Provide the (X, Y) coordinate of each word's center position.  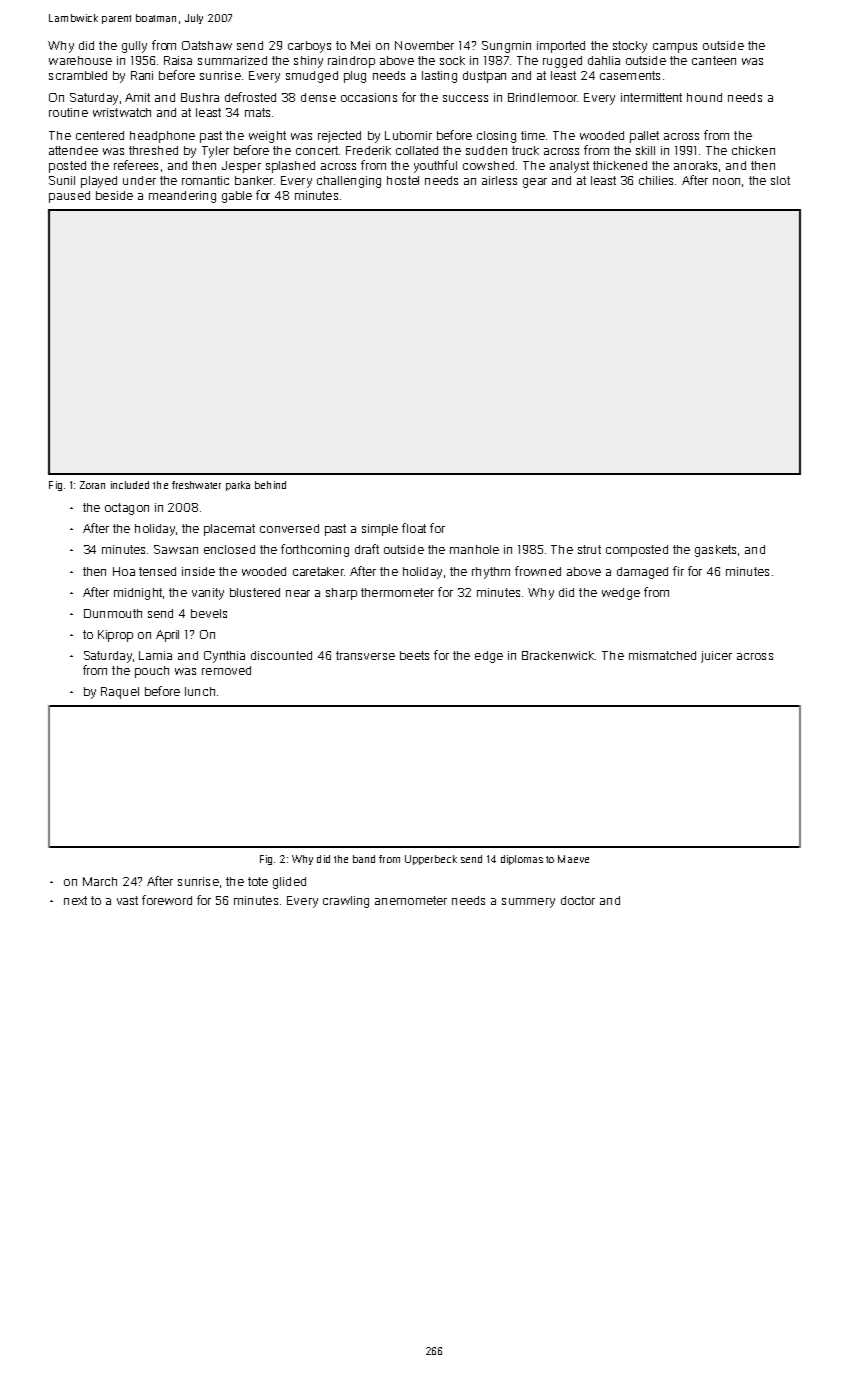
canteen (714, 60)
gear (535, 183)
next (75, 900)
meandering (182, 197)
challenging (349, 182)
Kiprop (115, 636)
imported (561, 47)
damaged (642, 573)
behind (270, 485)
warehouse (80, 60)
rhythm (491, 573)
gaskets (715, 551)
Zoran (92, 485)
